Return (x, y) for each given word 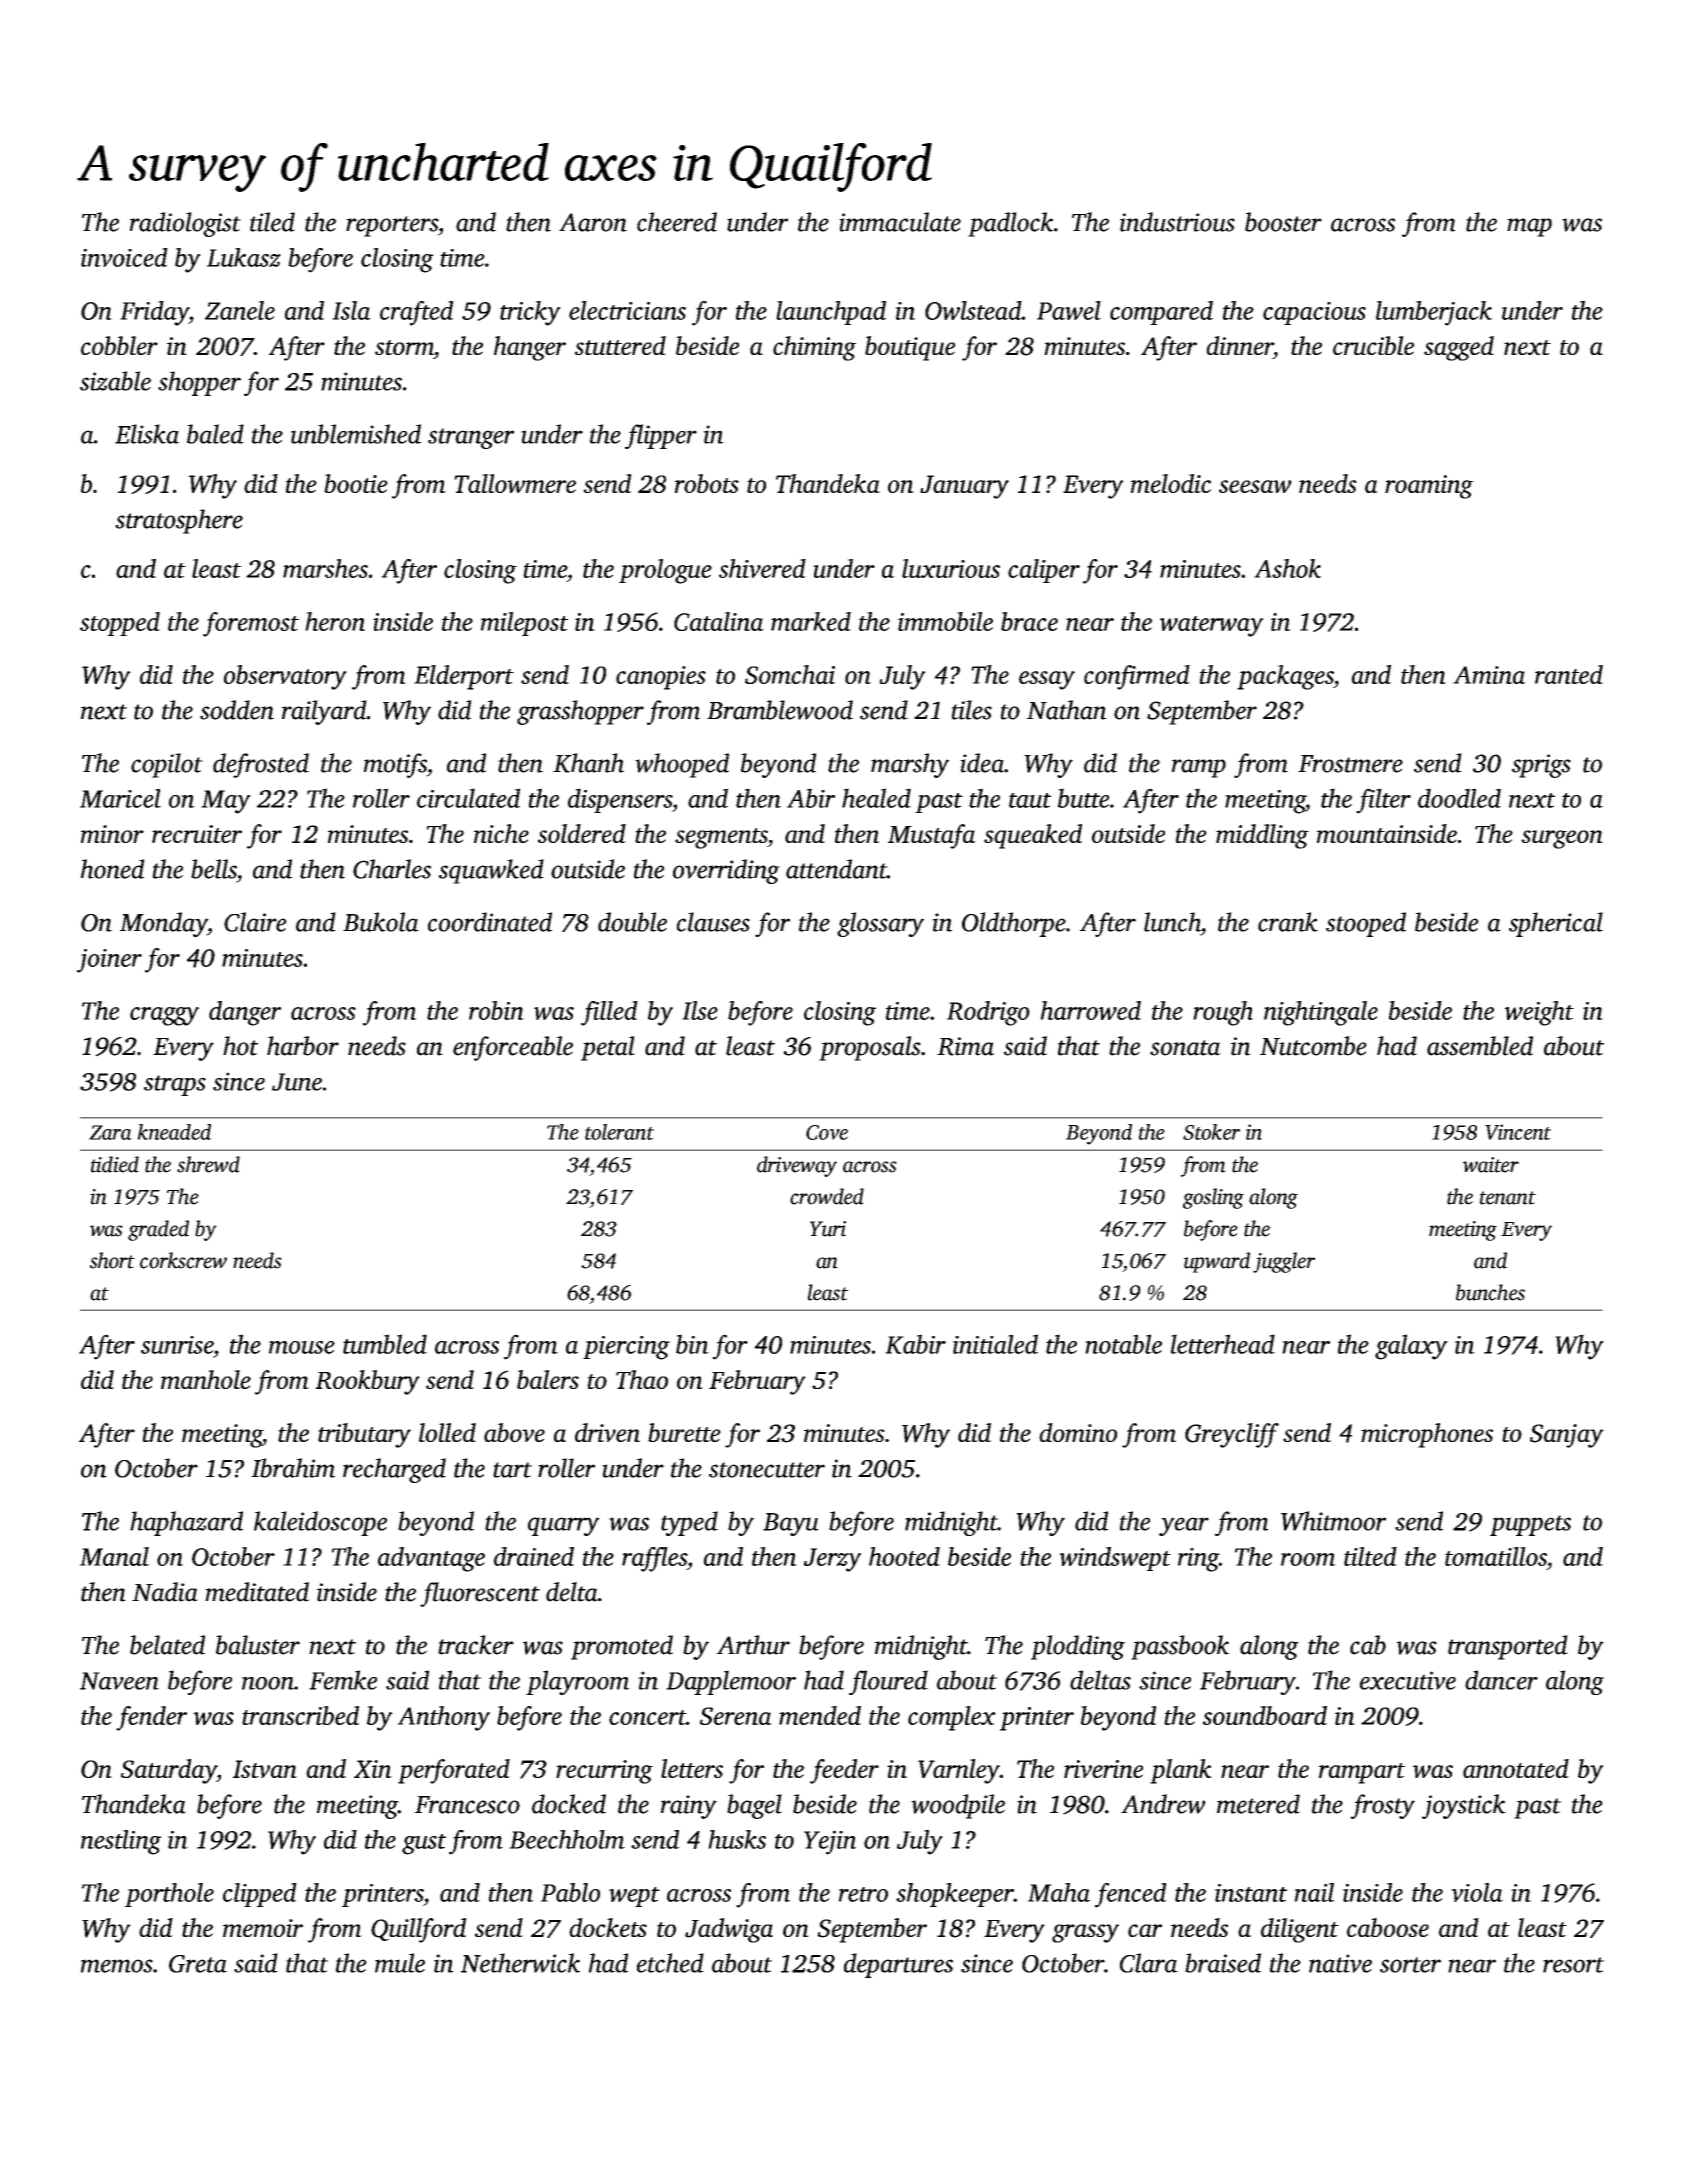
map (1529, 227)
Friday (154, 313)
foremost (251, 624)
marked (811, 621)
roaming (1429, 487)
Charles (392, 869)
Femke (343, 1680)
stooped (1366, 924)
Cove (827, 1132)
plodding (1078, 1647)
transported (1508, 1647)
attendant (836, 869)
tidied (115, 1164)
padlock (1010, 224)
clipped (260, 1895)
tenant (1508, 1198)
